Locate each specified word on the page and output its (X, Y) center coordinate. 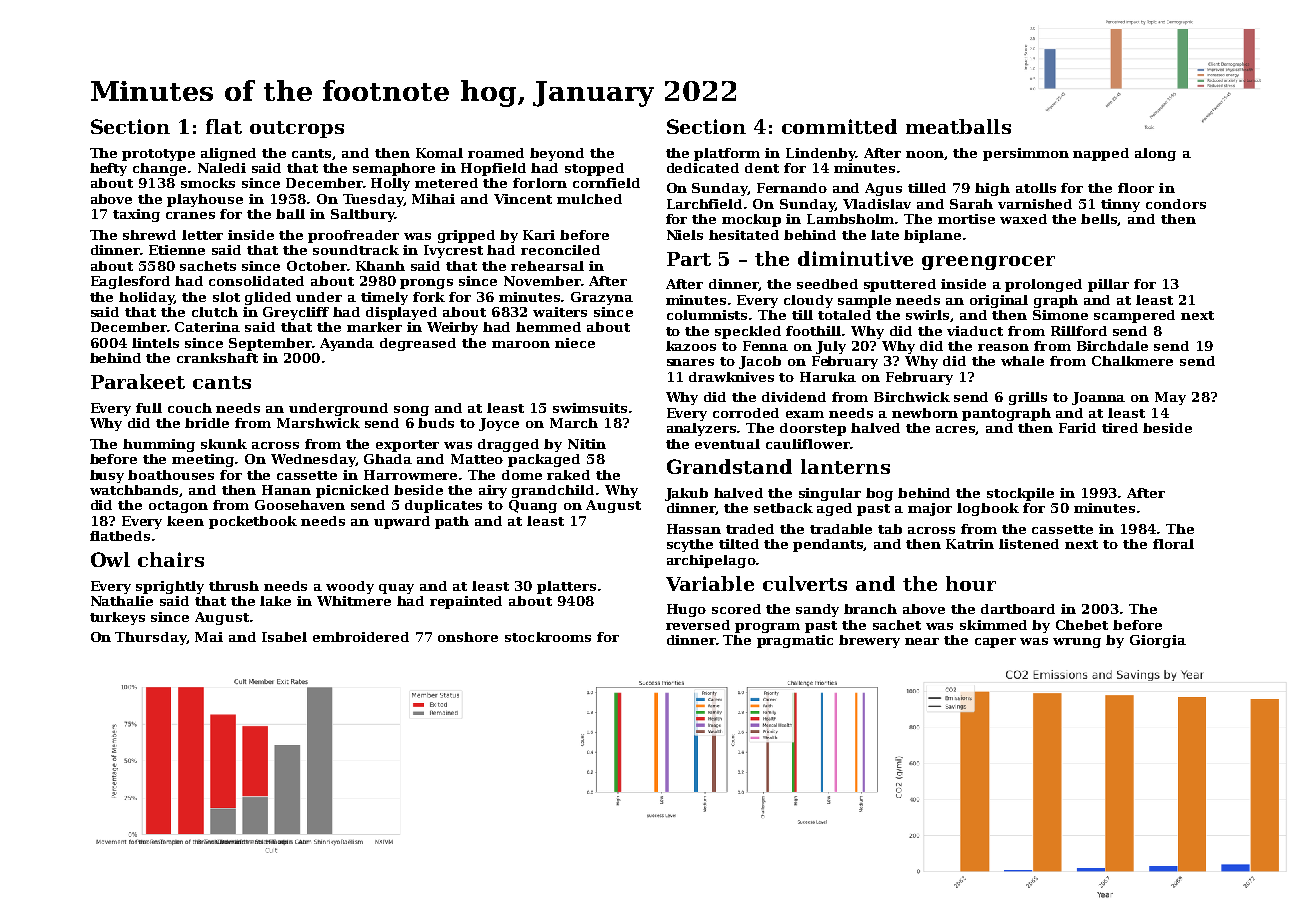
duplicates (443, 506)
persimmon (1026, 154)
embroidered (361, 637)
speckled (748, 332)
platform (727, 154)
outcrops (297, 129)
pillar (1108, 285)
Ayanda (347, 344)
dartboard (1018, 609)
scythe (690, 545)
